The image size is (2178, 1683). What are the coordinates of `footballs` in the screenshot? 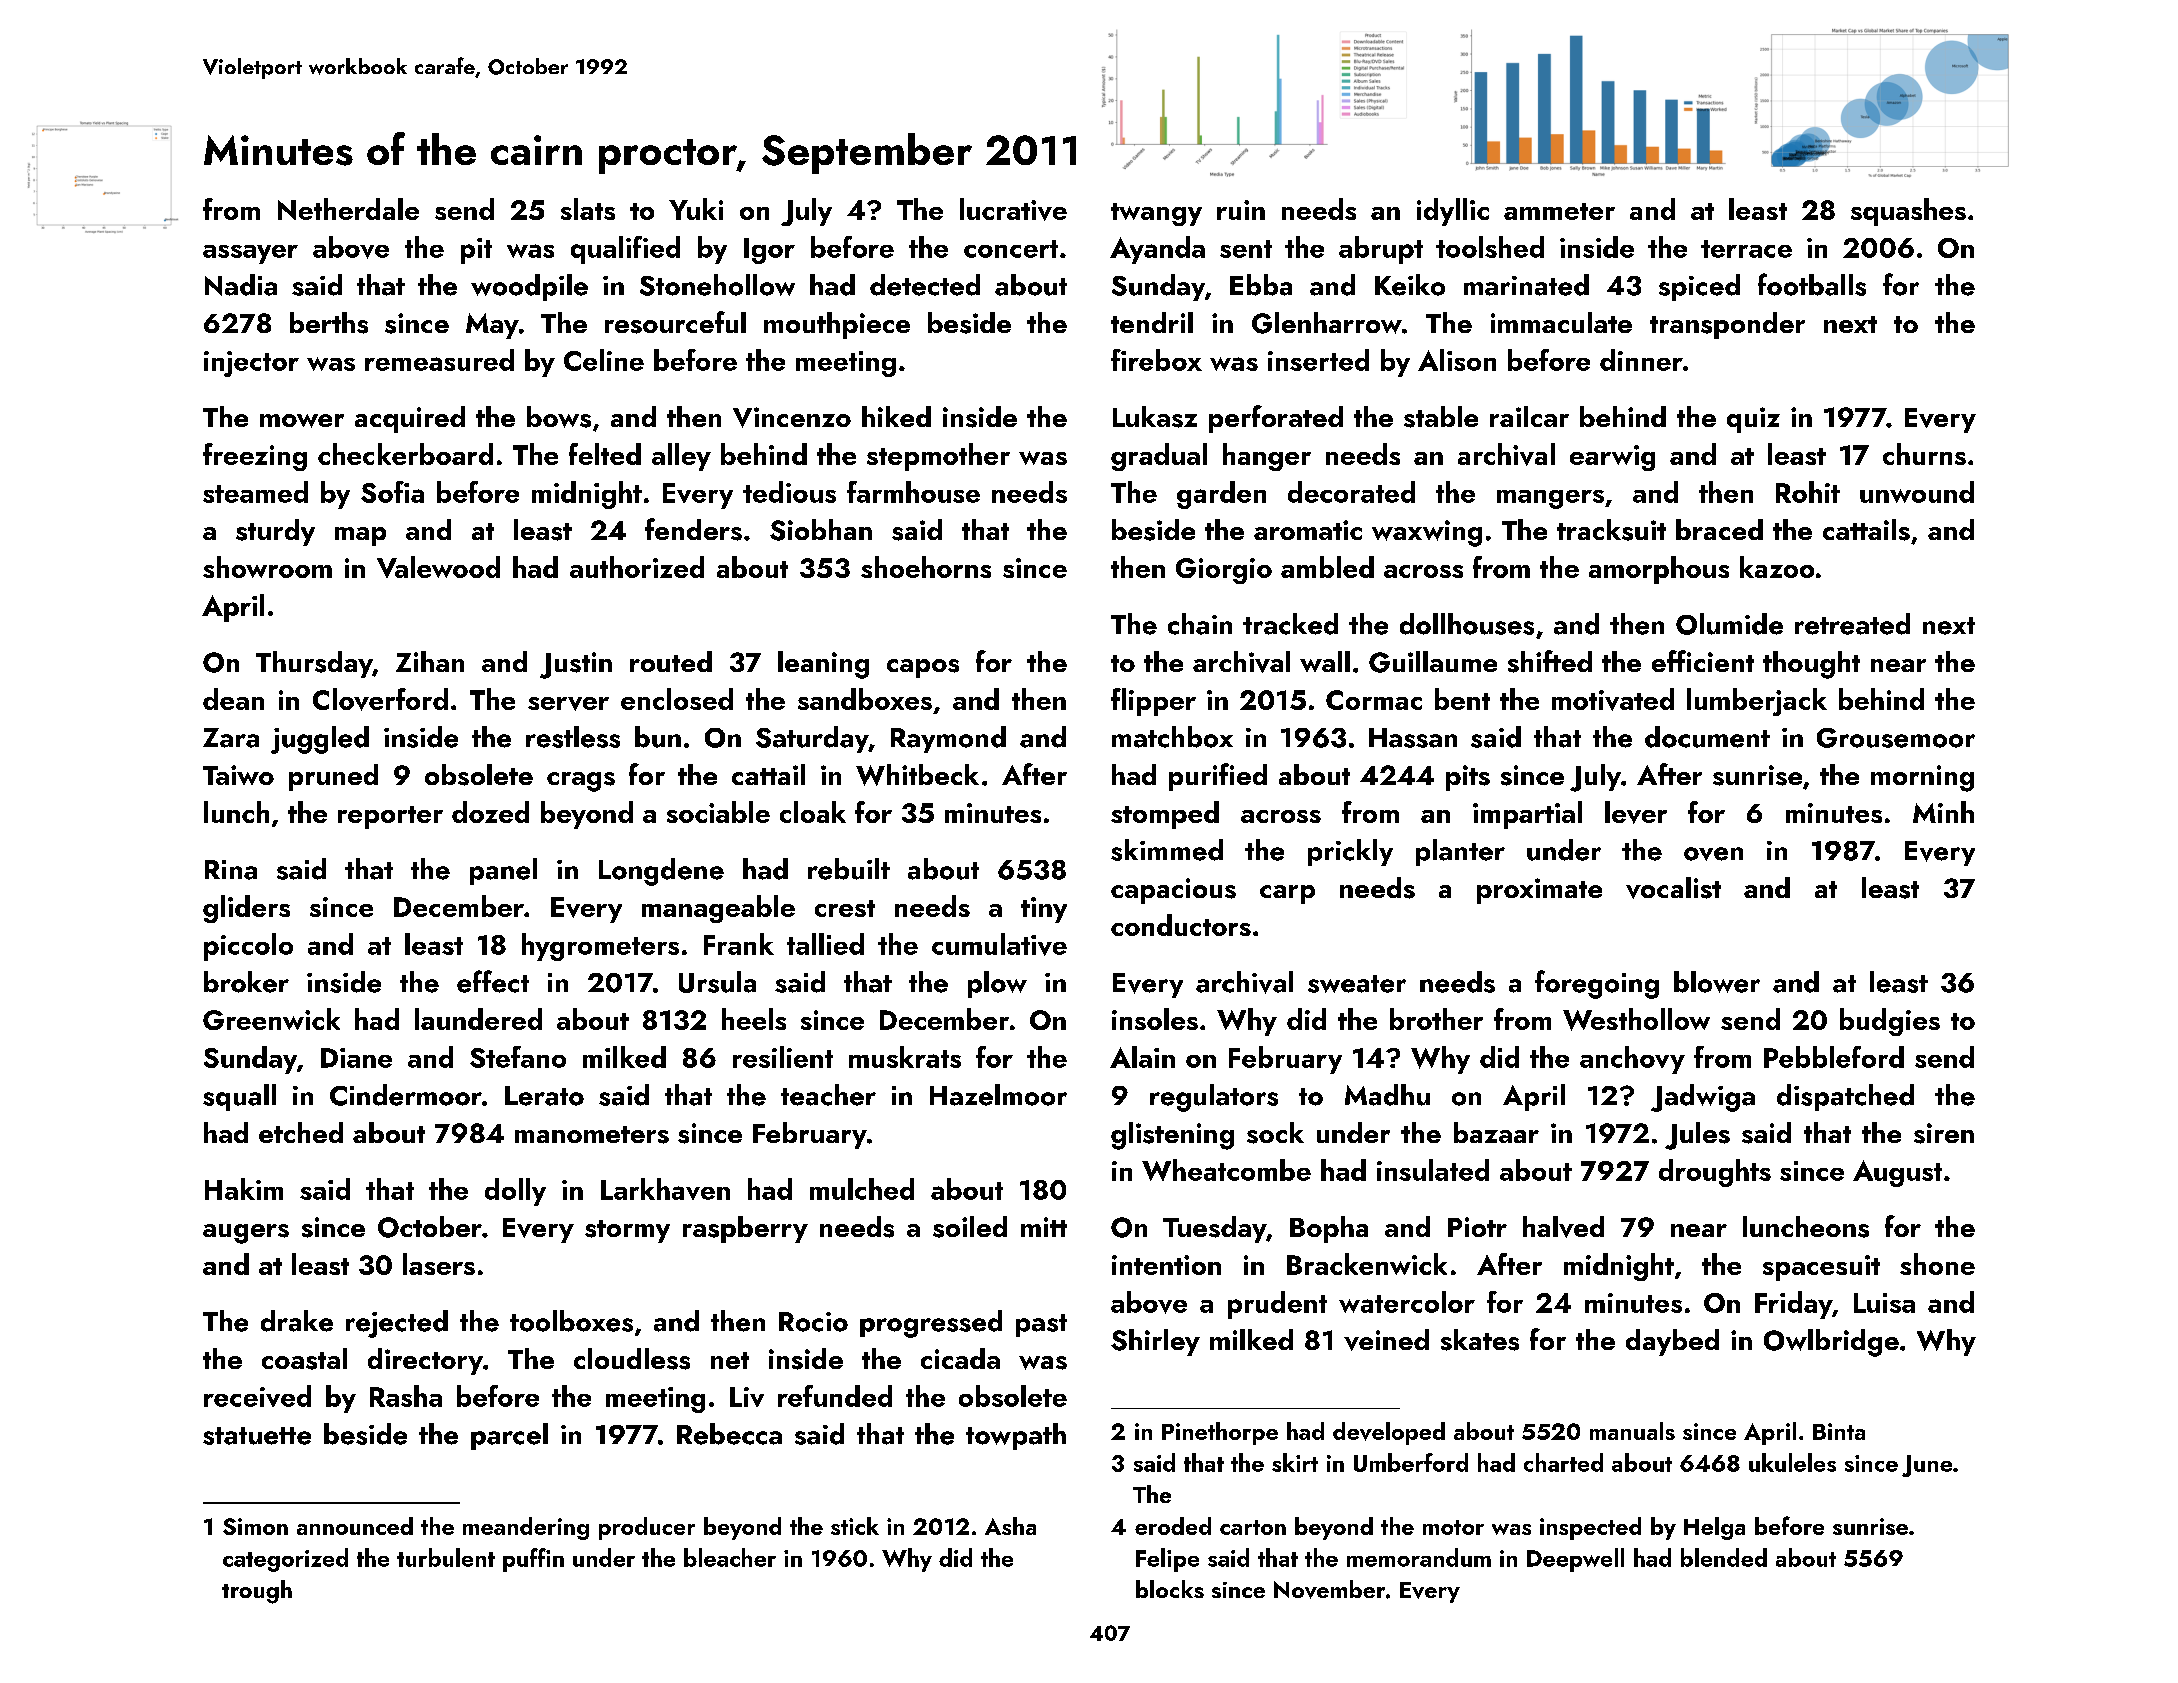 It's located at (1812, 284).
